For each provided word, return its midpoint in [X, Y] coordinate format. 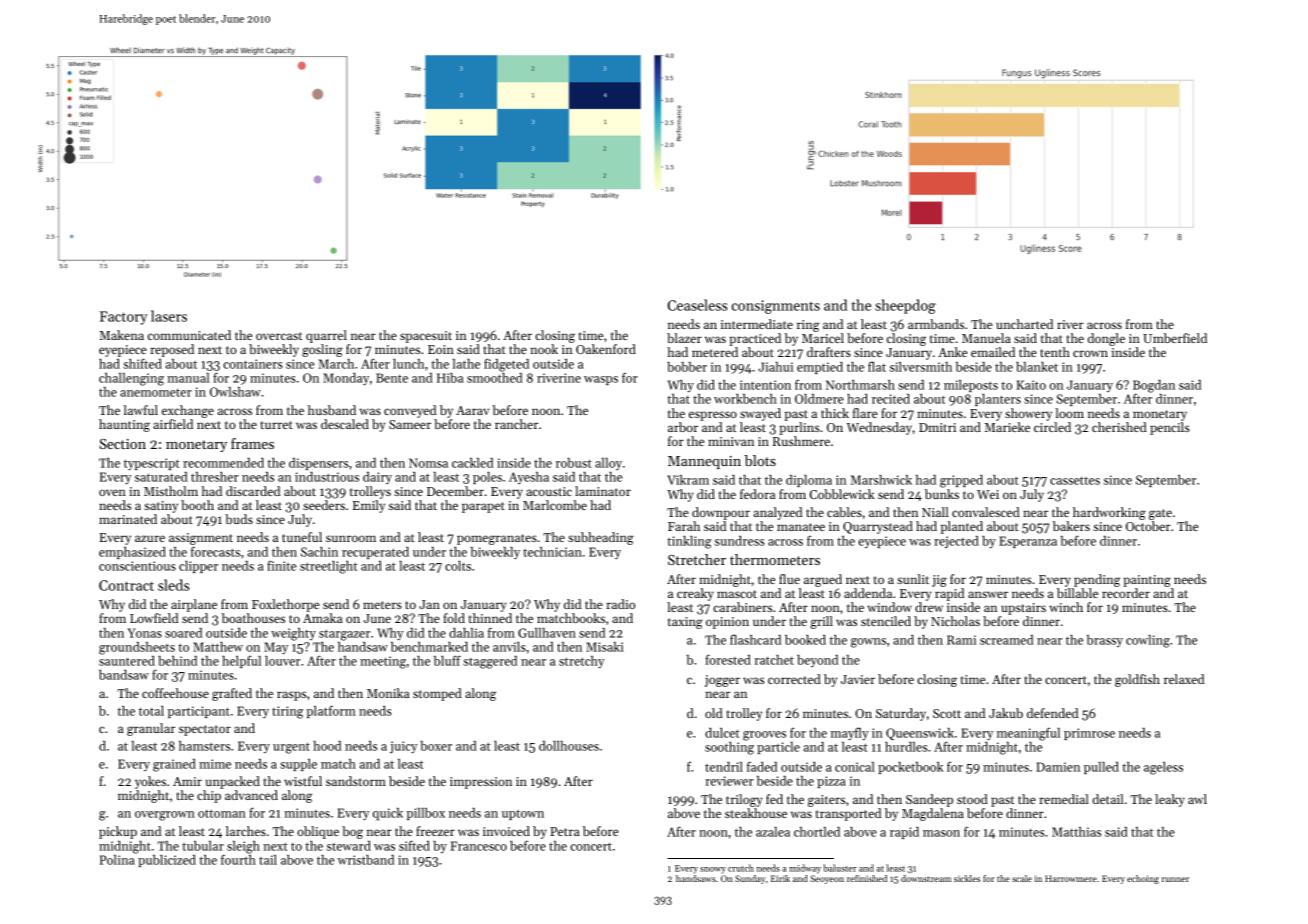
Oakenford [606, 349]
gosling [322, 350]
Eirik [780, 878]
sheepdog [905, 306]
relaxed [1184, 679]
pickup [118, 832]
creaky [695, 594]
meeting [383, 662]
